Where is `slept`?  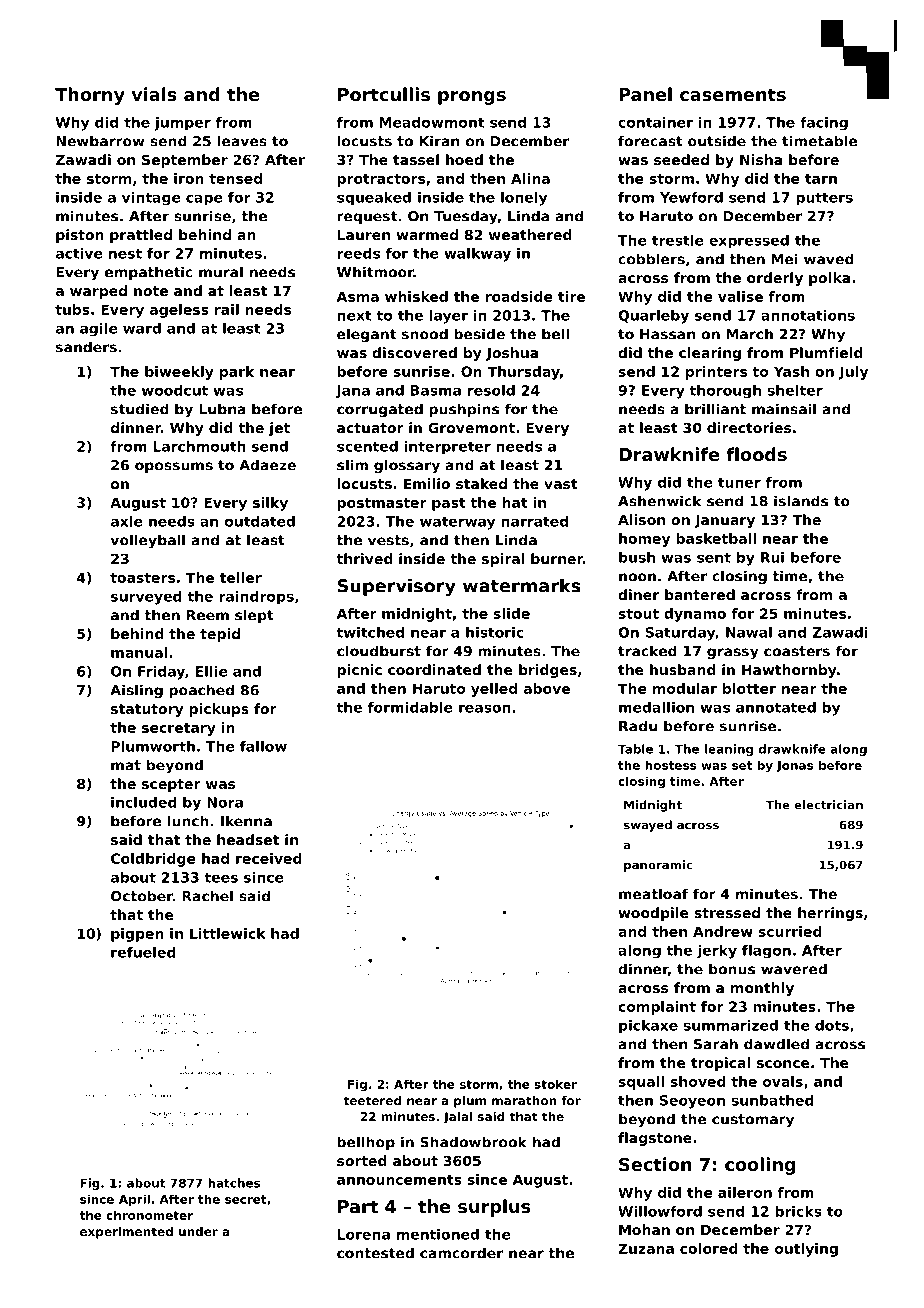 slept is located at coordinates (254, 616).
